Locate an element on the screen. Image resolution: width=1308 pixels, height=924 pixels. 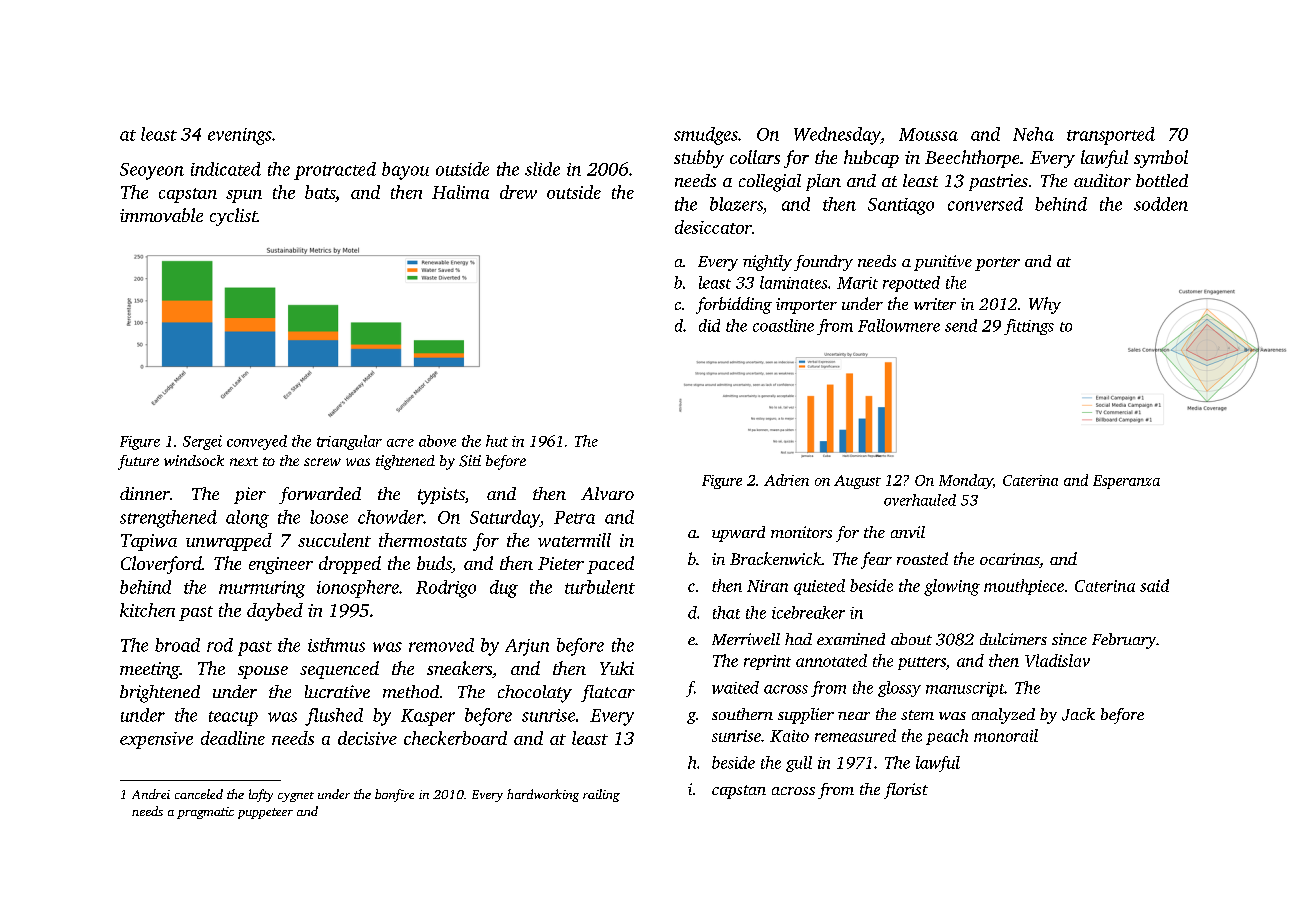
transported is located at coordinates (1111, 136).
